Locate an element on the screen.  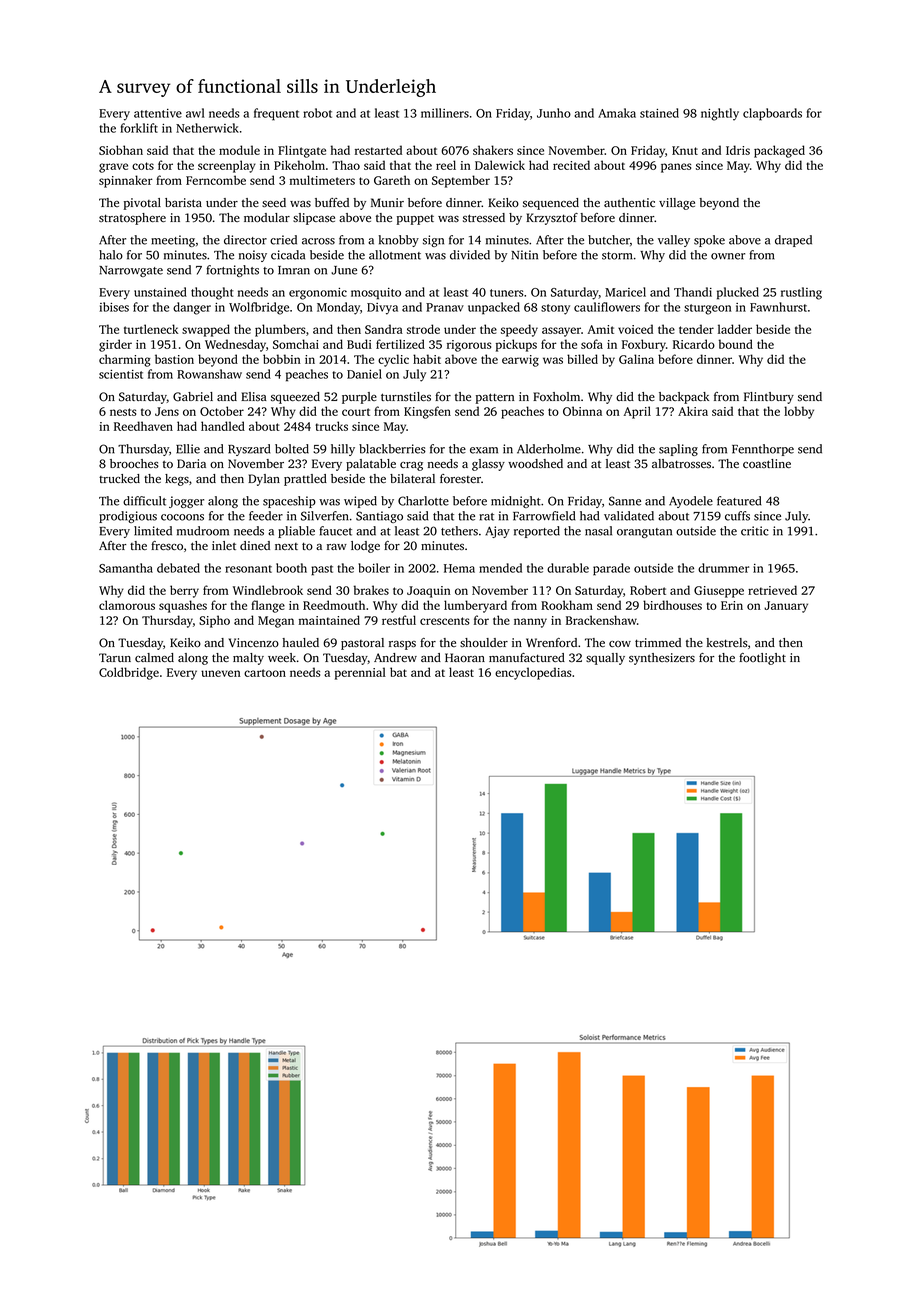
clapboards is located at coordinates (772, 114).
